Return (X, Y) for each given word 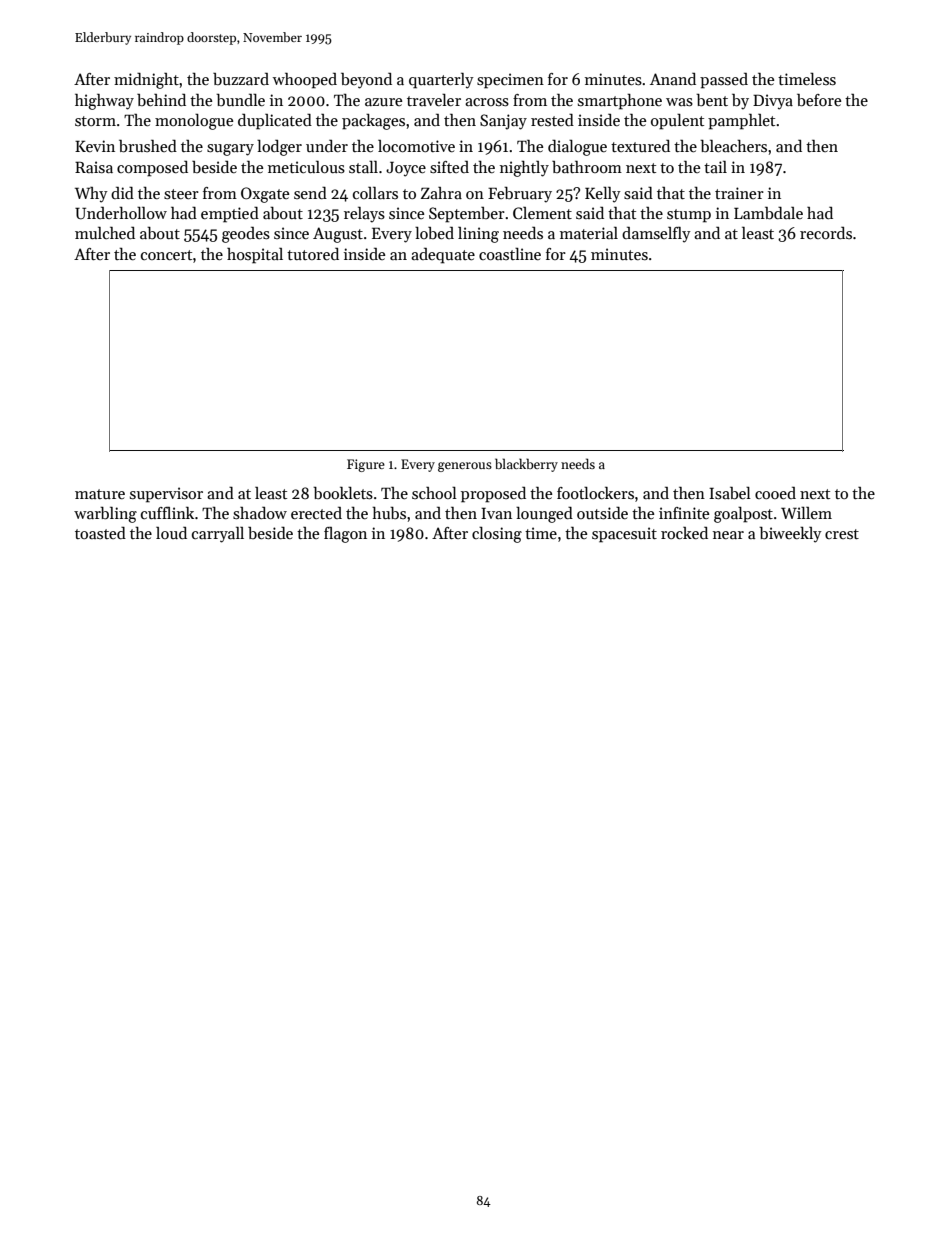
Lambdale (768, 213)
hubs (389, 513)
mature (100, 494)
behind (161, 99)
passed (724, 81)
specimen (510, 81)
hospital (255, 255)
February (520, 195)
